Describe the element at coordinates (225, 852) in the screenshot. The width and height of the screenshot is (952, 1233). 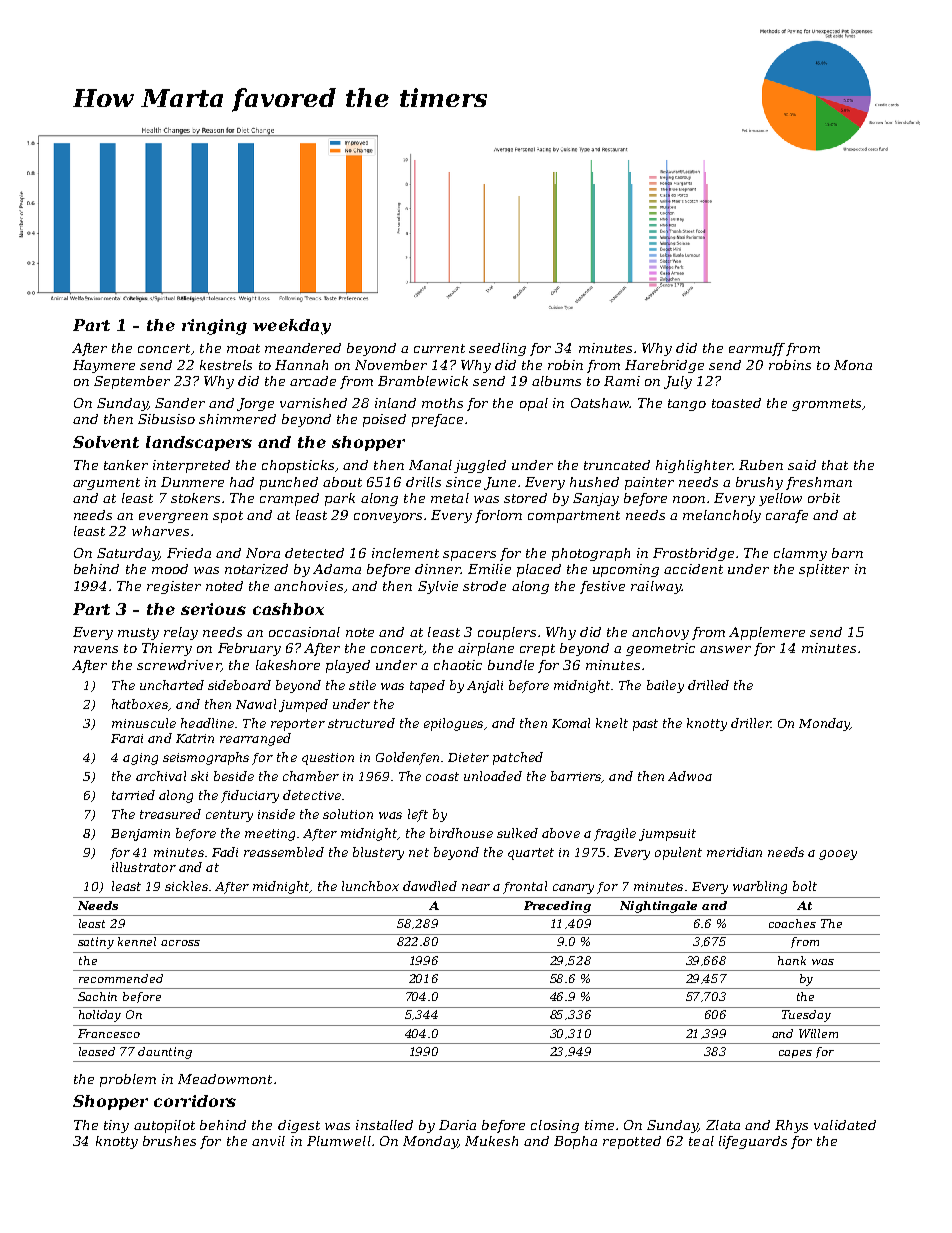
I see `Fadi` at that location.
